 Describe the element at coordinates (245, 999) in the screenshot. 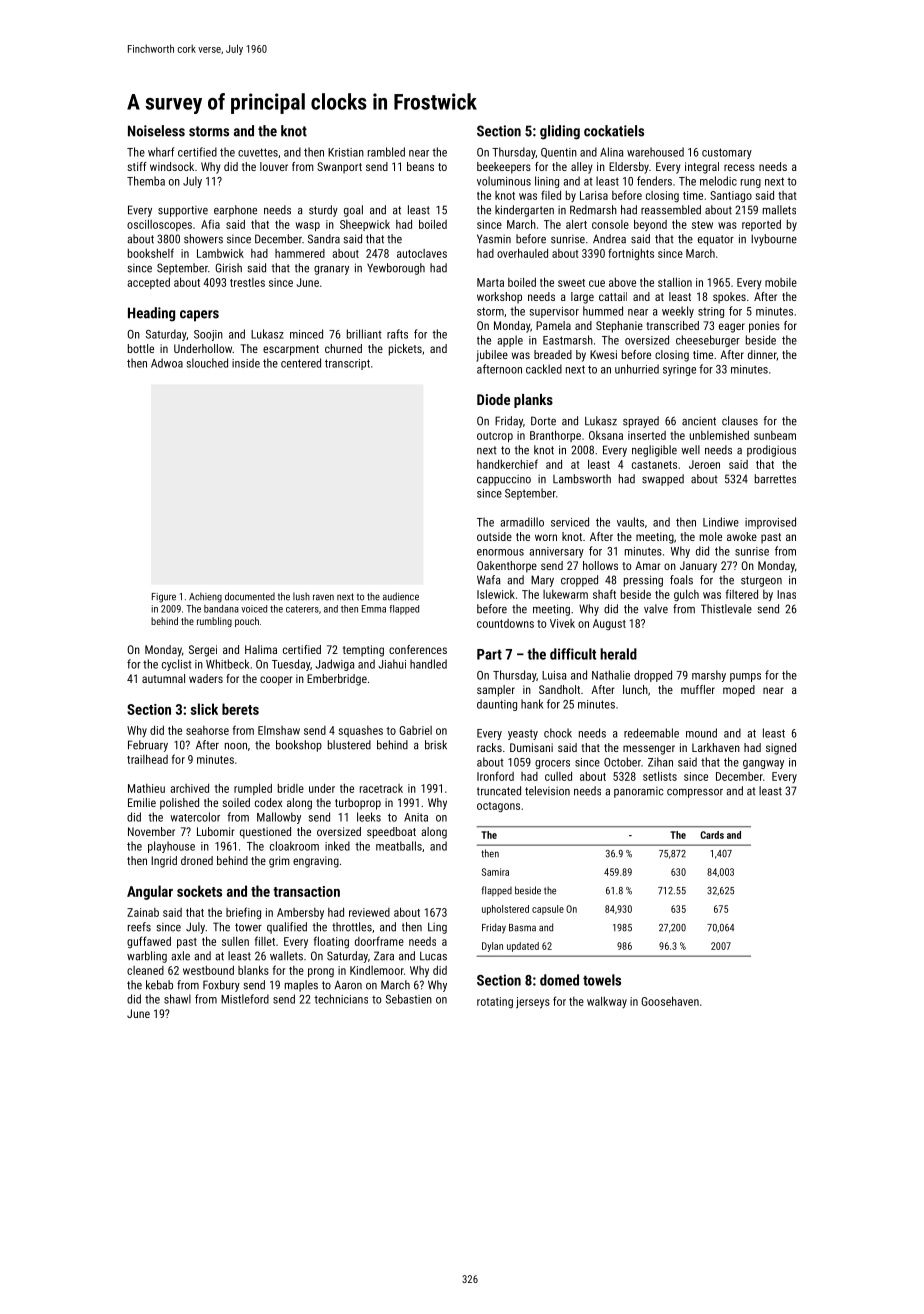

I see `Mistleford` at that location.
